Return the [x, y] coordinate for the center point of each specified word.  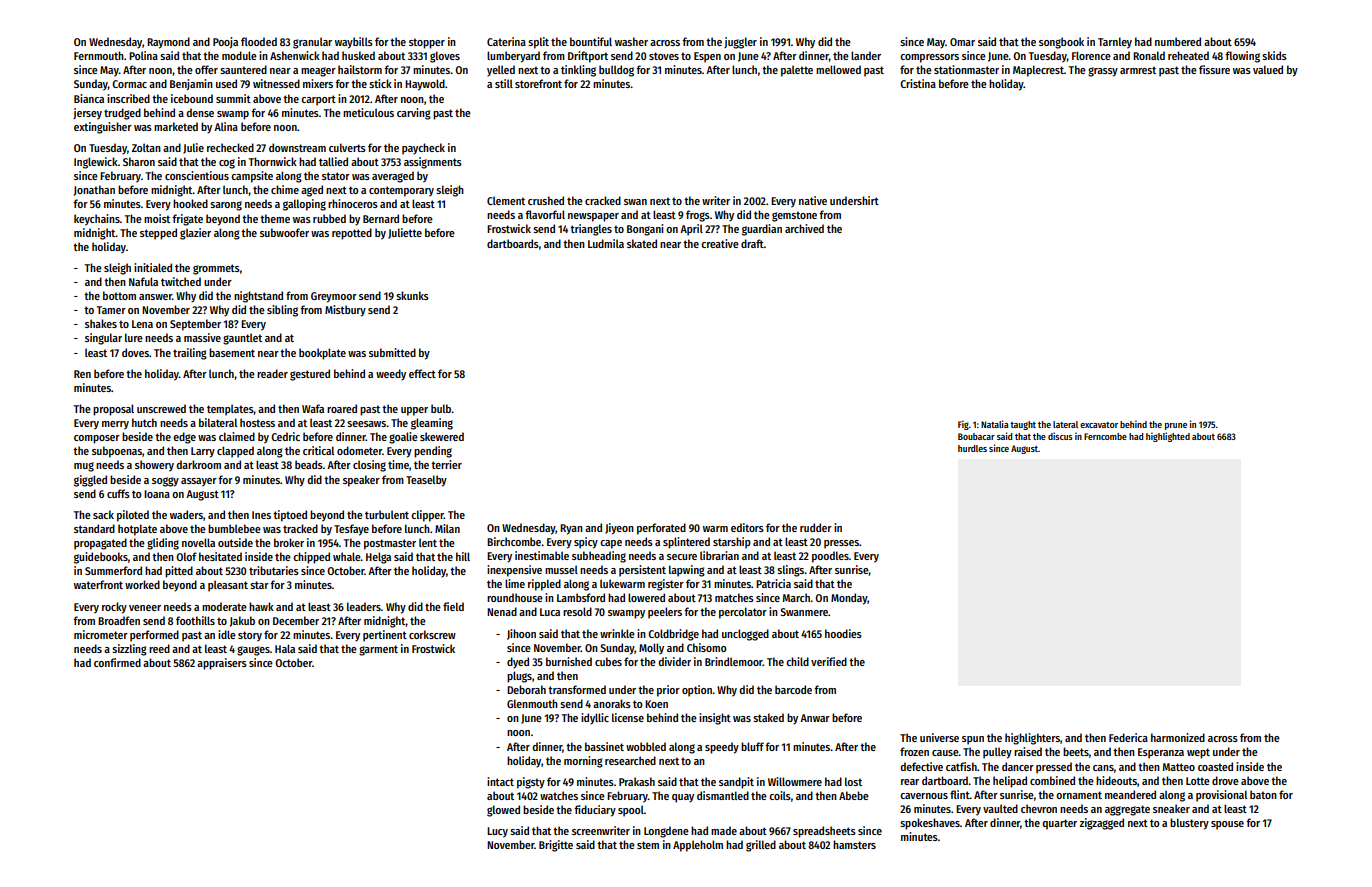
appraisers [222, 664]
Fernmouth [99, 55]
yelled [501, 71]
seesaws [366, 424]
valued [1268, 69]
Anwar [815, 718]
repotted [352, 234]
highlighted [1168, 437]
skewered [442, 436]
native [813, 200]
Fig [963, 425]
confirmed [117, 662]
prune [1176, 426]
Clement [506, 200]
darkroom [198, 464]
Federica [1128, 737]
